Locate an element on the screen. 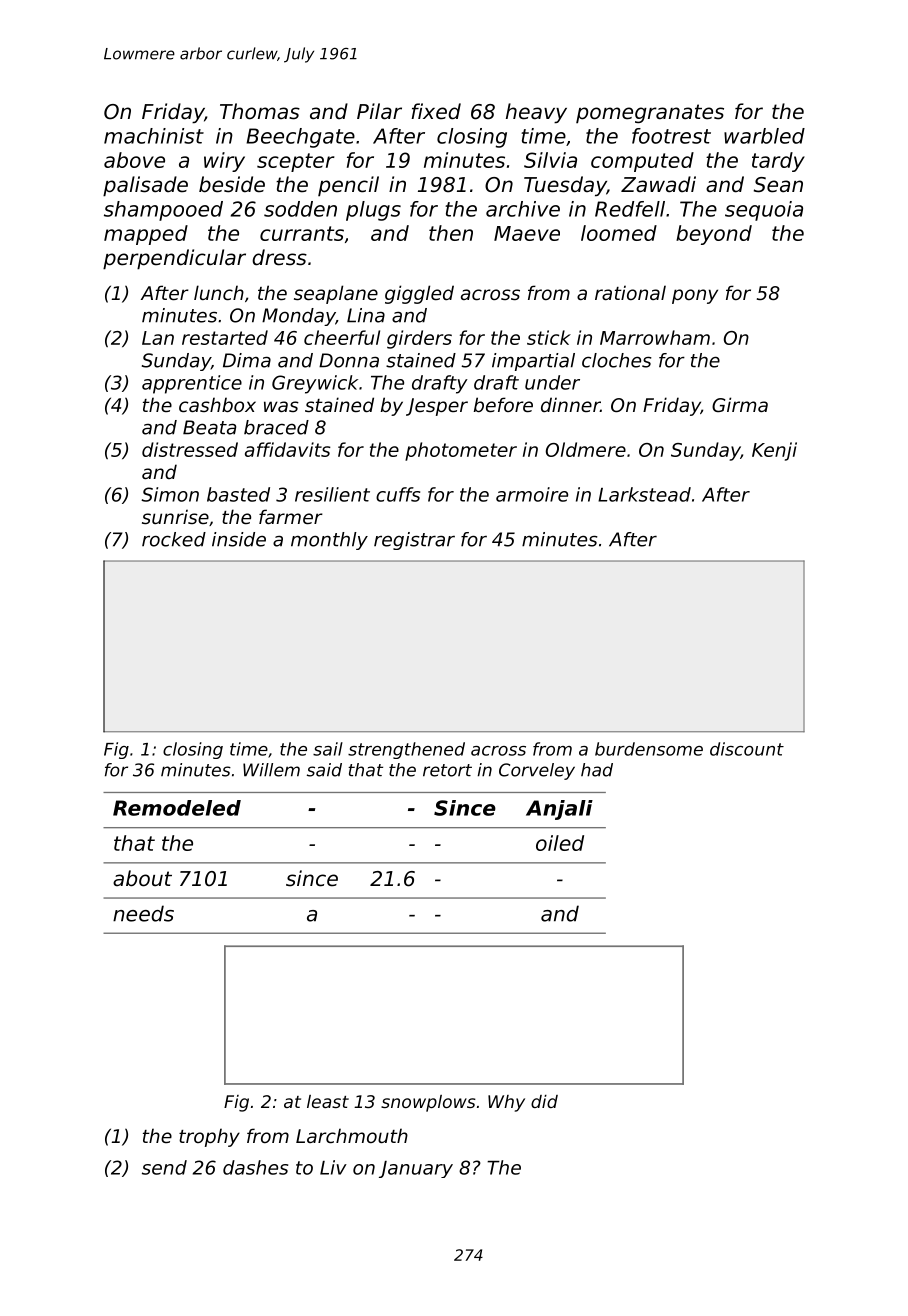 This screenshot has width=908, height=1316. trophy is located at coordinates (209, 1137).
